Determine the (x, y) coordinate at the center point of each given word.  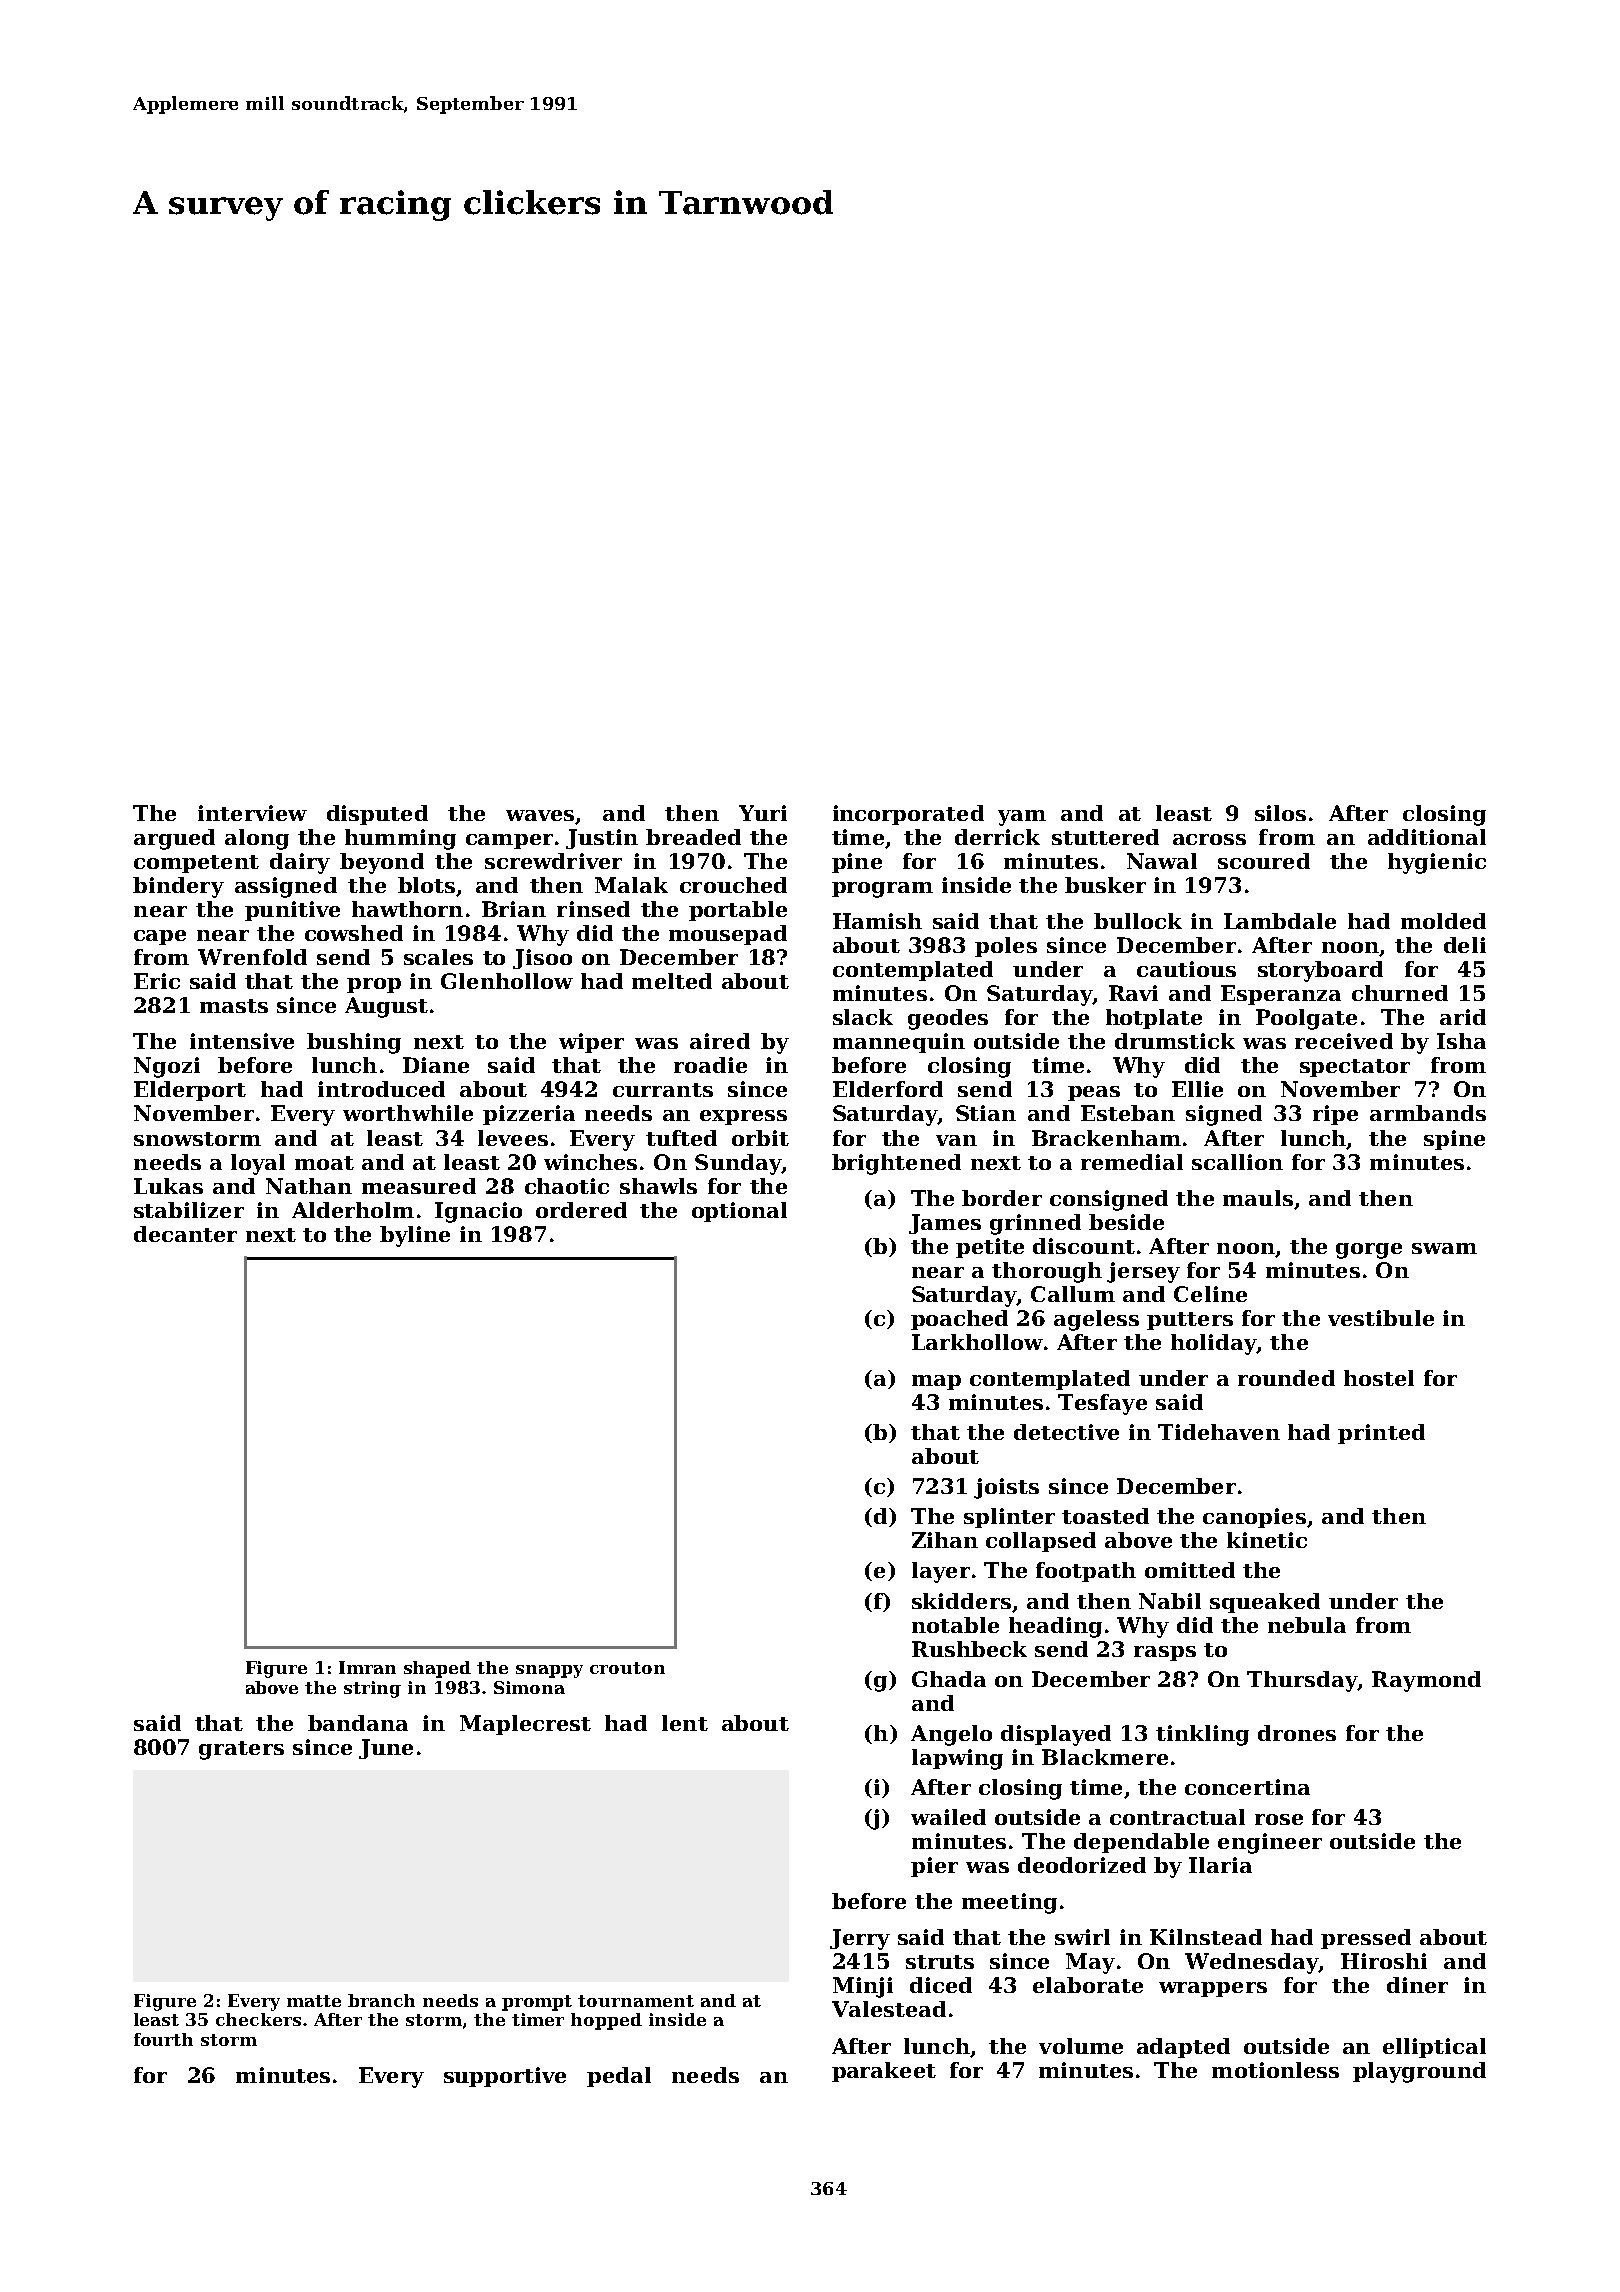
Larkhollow (977, 1342)
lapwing (957, 1759)
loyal (258, 1164)
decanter (185, 1234)
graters (241, 1750)
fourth (163, 2039)
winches (590, 1162)
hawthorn (407, 909)
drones (1297, 1733)
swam (1444, 1248)
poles (1006, 947)
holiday (1213, 1344)
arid (1463, 1017)
